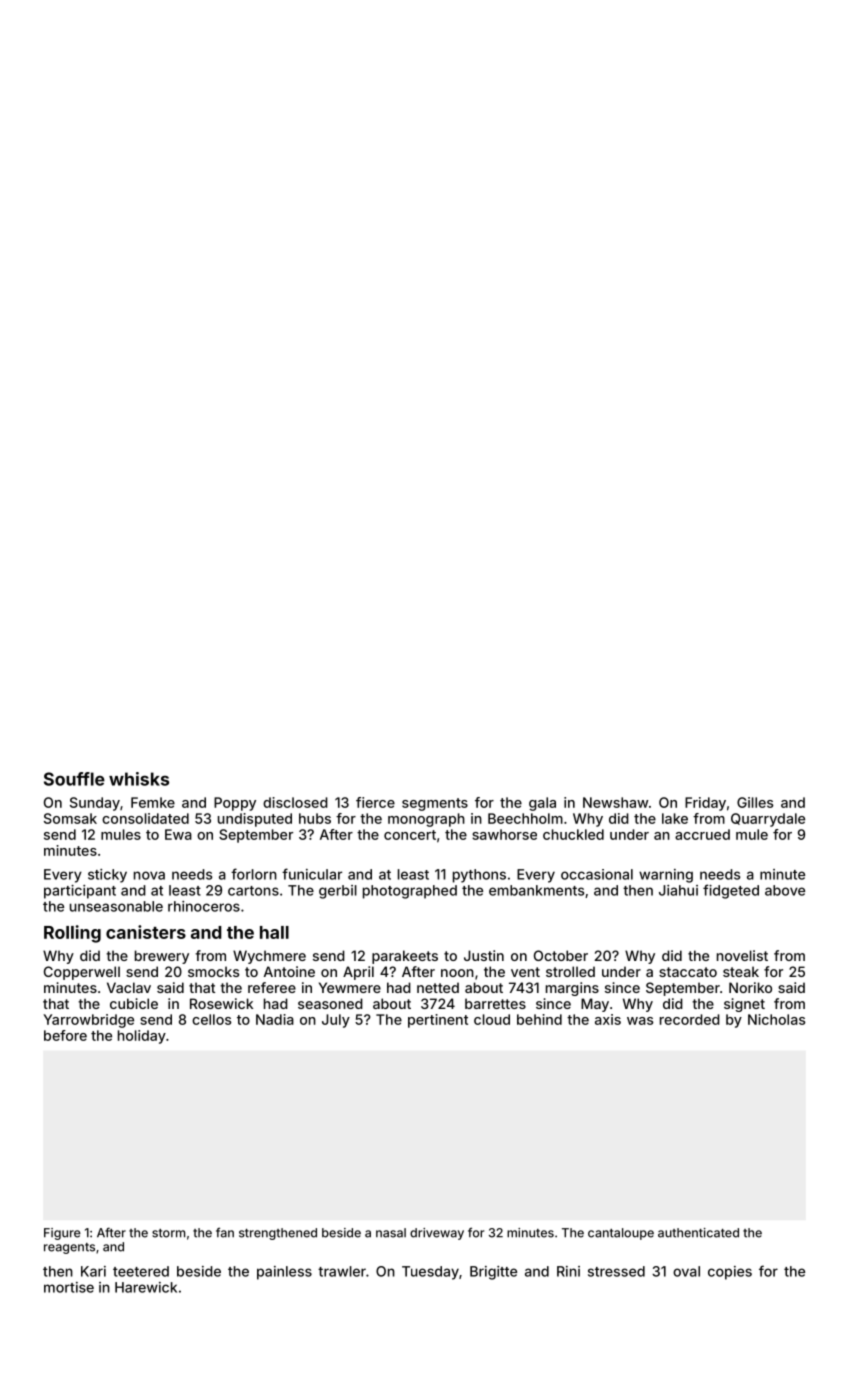 The width and height of the image is (849, 1400). What do you see at coordinates (542, 804) in the image?
I see `gala` at bounding box center [542, 804].
